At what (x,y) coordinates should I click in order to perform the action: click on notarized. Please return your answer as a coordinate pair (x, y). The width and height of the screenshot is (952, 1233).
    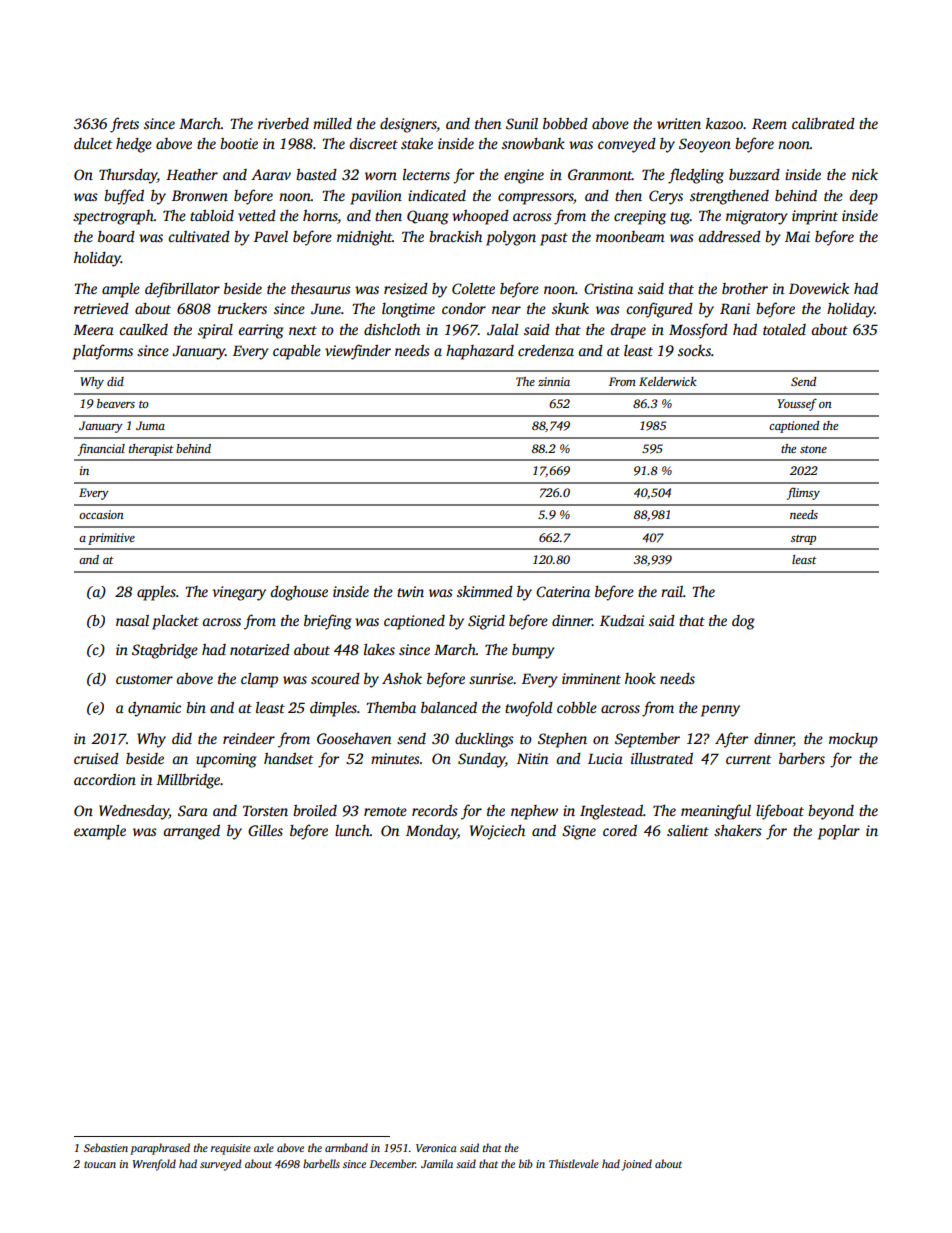
    Looking at the image, I should click on (260, 649).
